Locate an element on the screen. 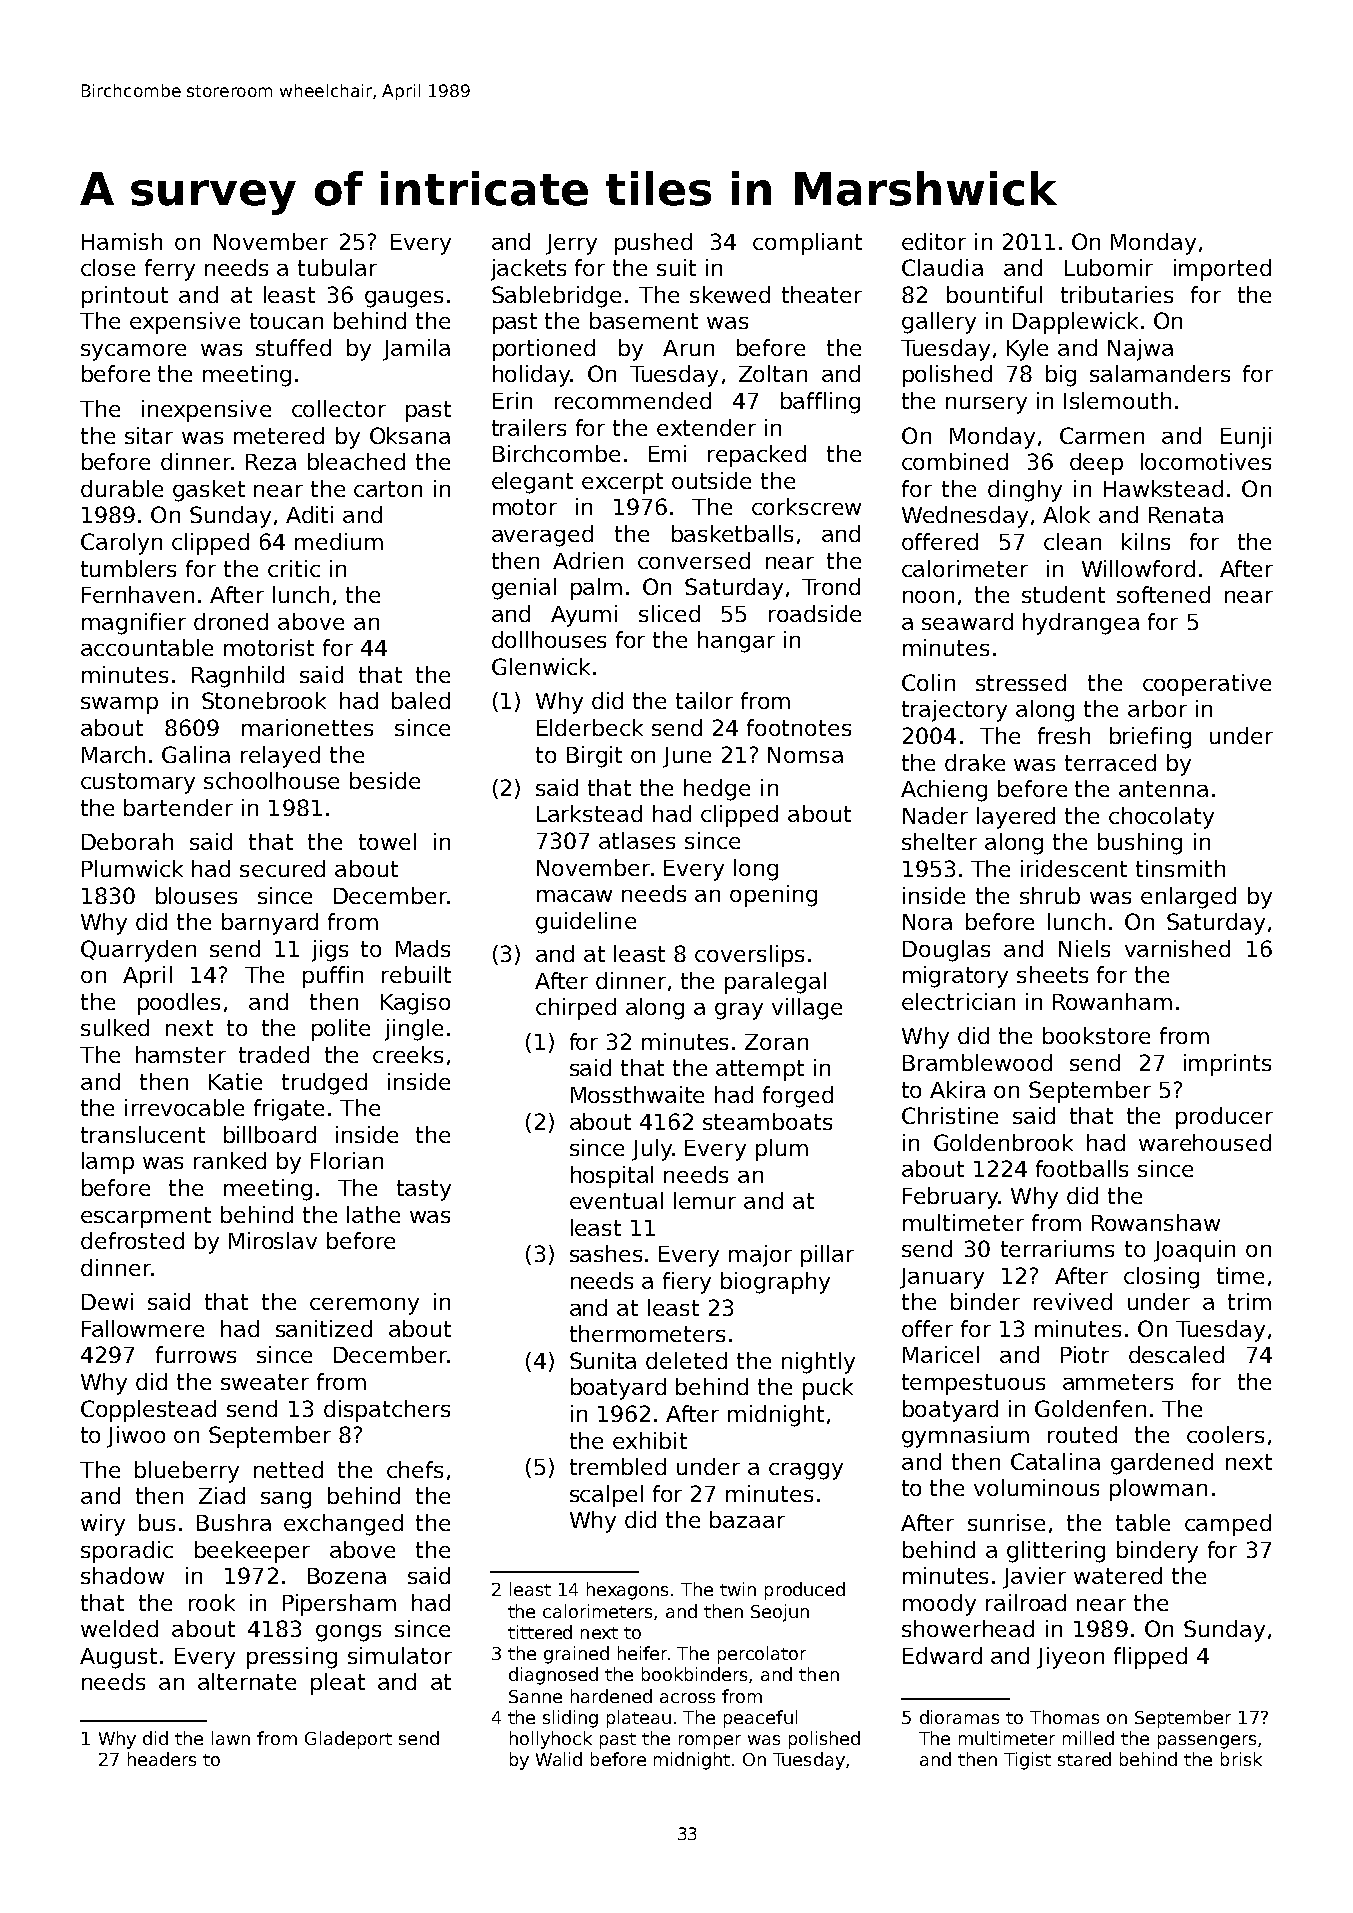 Image resolution: width=1353 pixels, height=1913 pixels. towel is located at coordinates (387, 841).
